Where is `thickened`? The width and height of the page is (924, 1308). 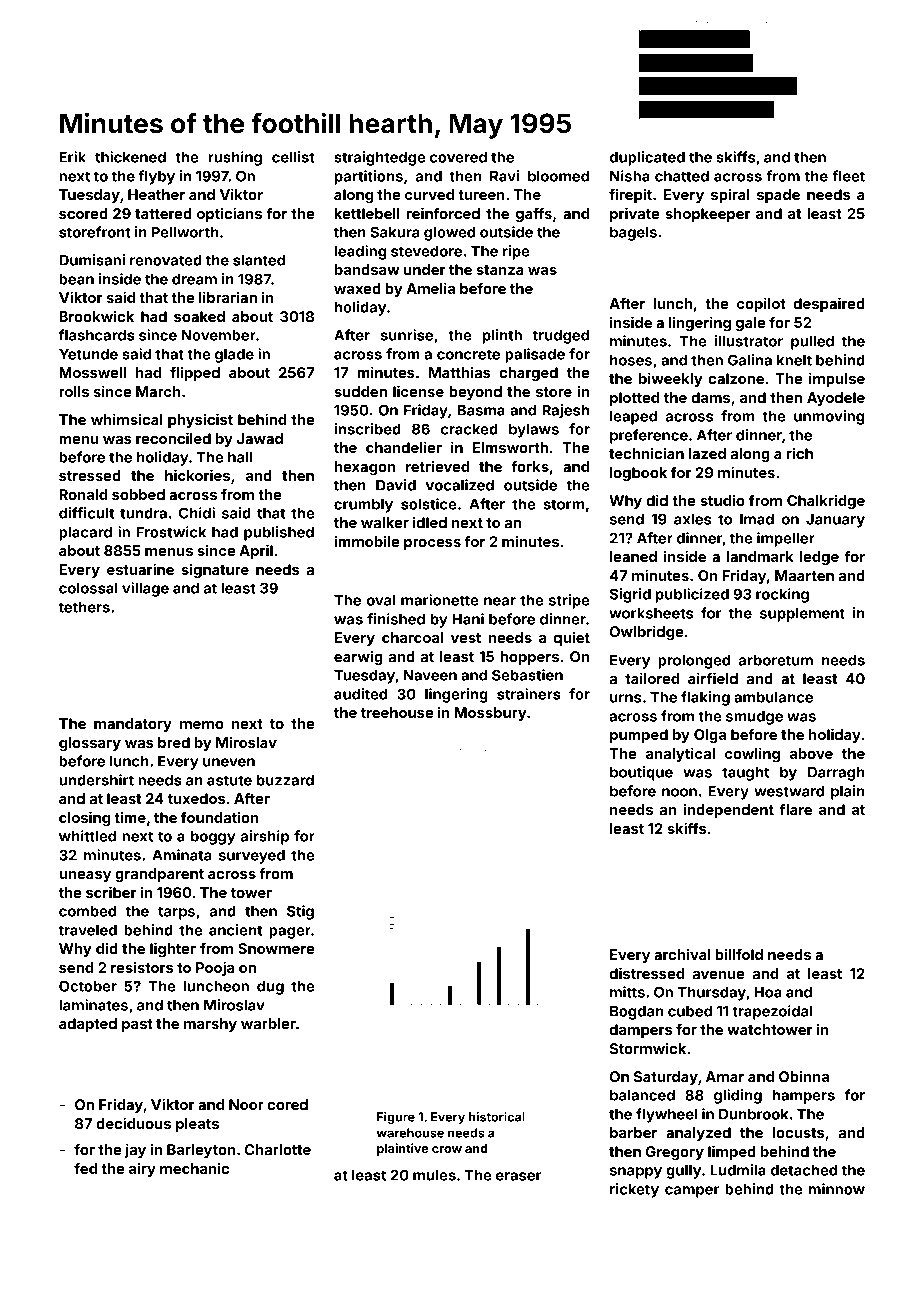
thickened is located at coordinates (130, 157).
